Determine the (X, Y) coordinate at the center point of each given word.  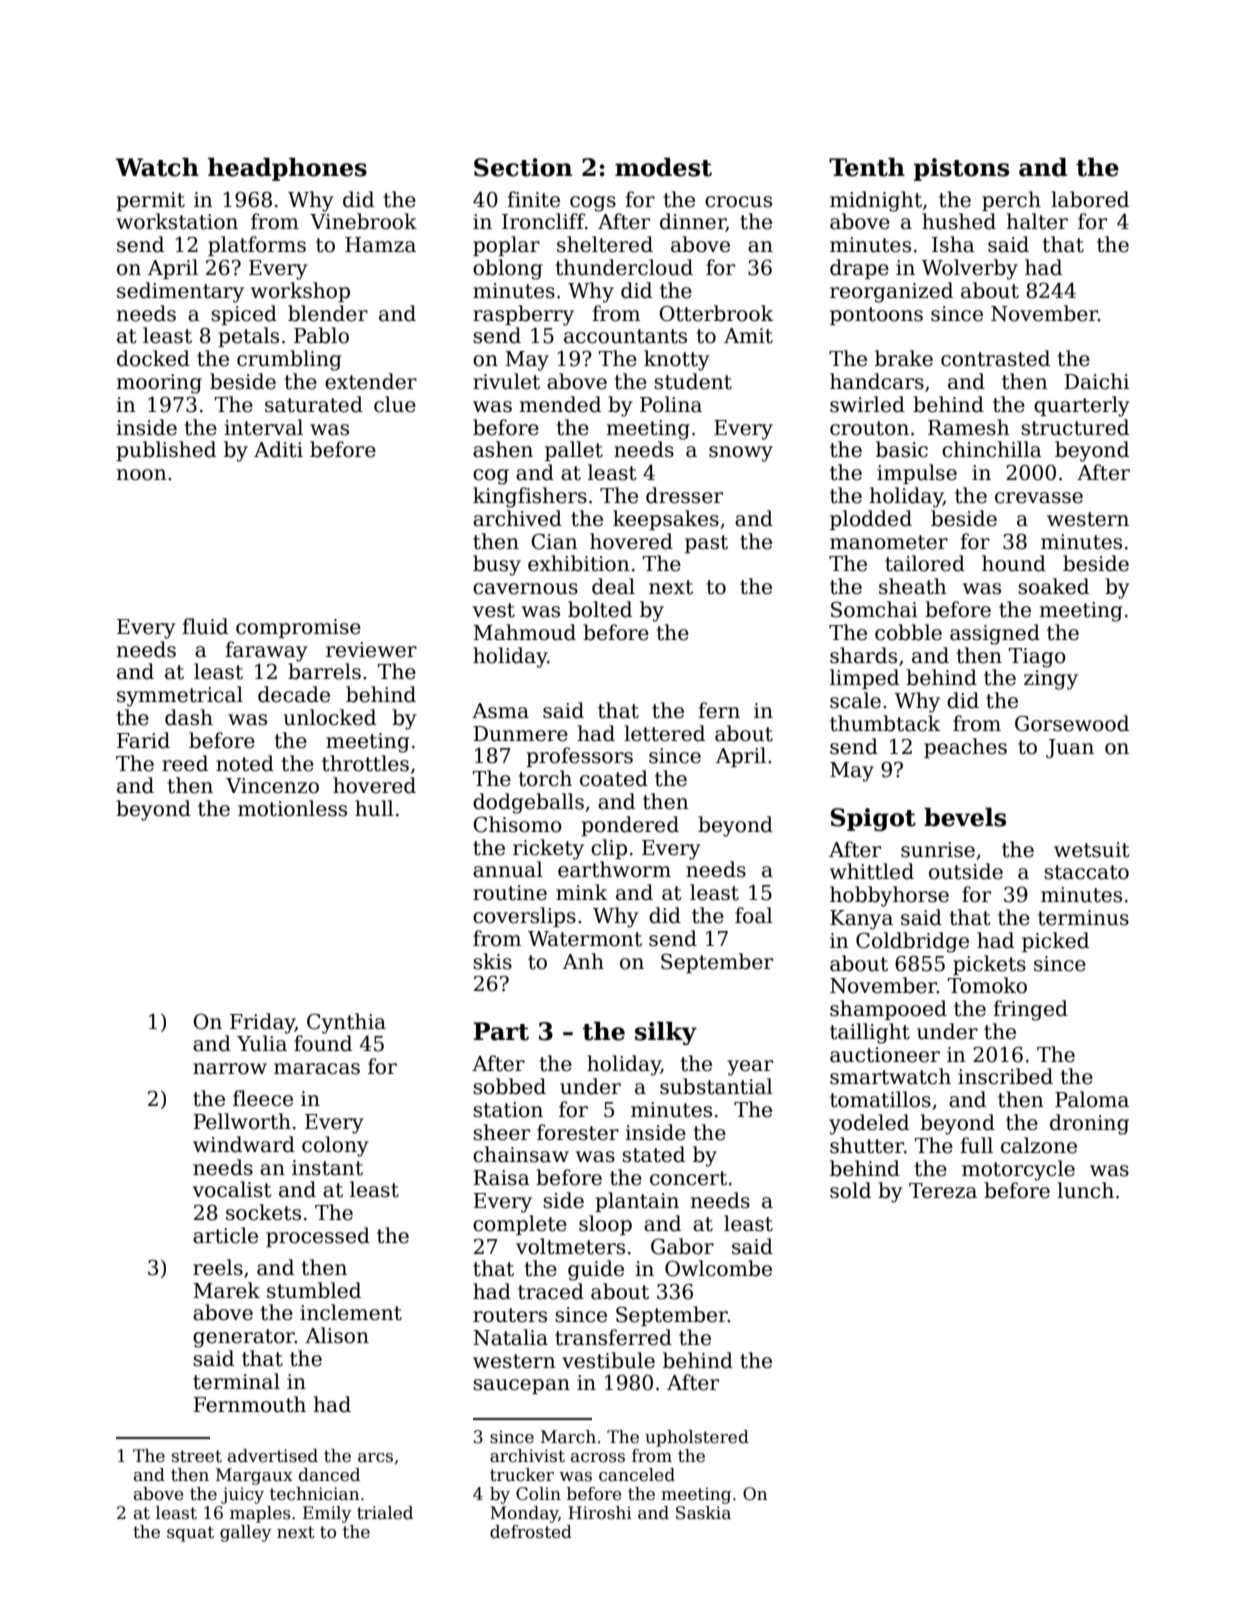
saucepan (521, 1386)
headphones (287, 169)
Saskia (703, 1513)
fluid (205, 626)
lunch (1085, 1190)
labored (1090, 199)
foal (754, 915)
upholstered (697, 1438)
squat (190, 1534)
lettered (664, 733)
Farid (143, 740)
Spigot (873, 819)
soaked (1053, 586)
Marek (226, 1290)
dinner (693, 222)
